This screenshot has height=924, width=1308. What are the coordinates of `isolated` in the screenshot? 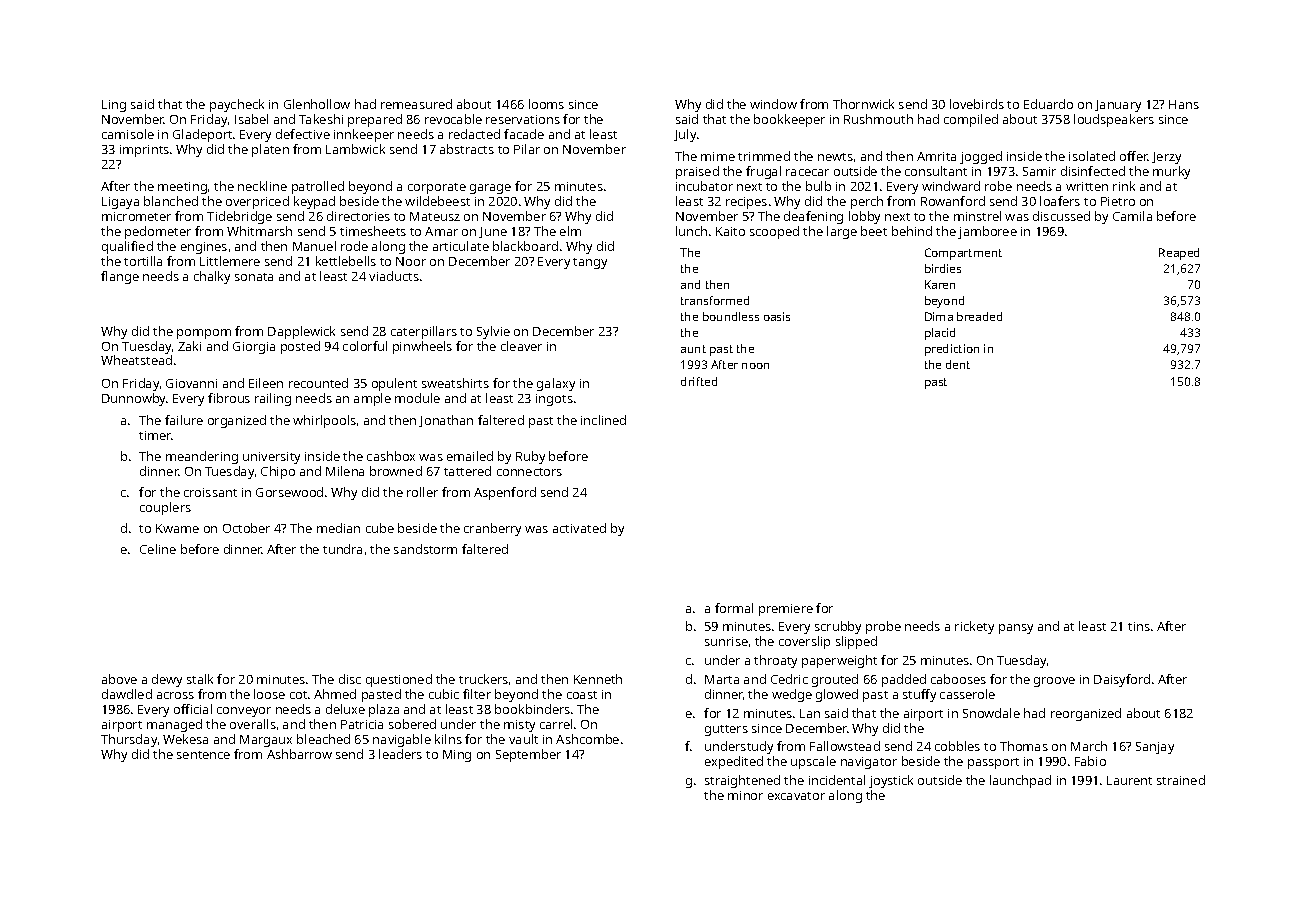 It's located at (1092, 156).
